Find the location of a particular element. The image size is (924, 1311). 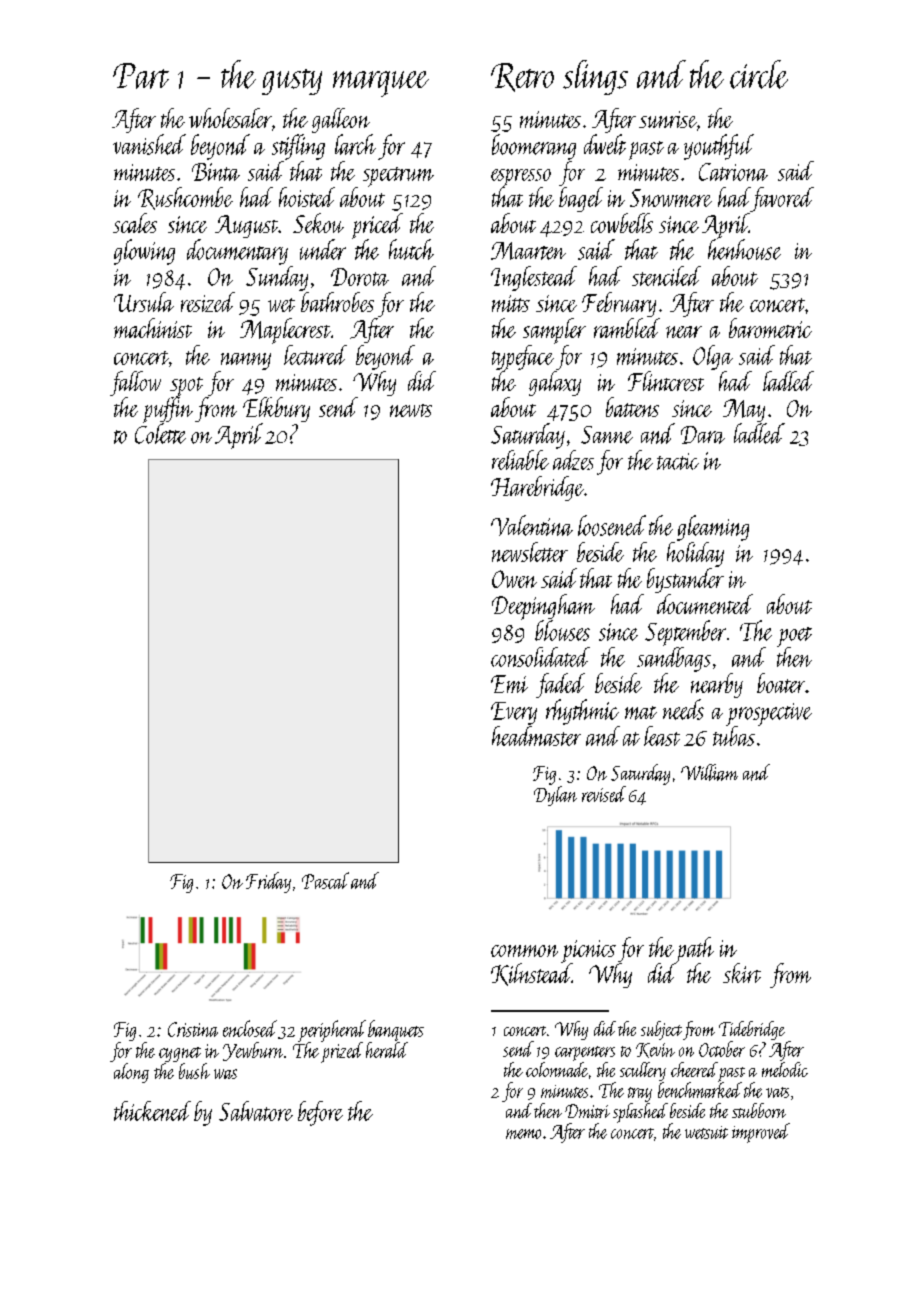

wetsuit is located at coordinates (706, 1132).
